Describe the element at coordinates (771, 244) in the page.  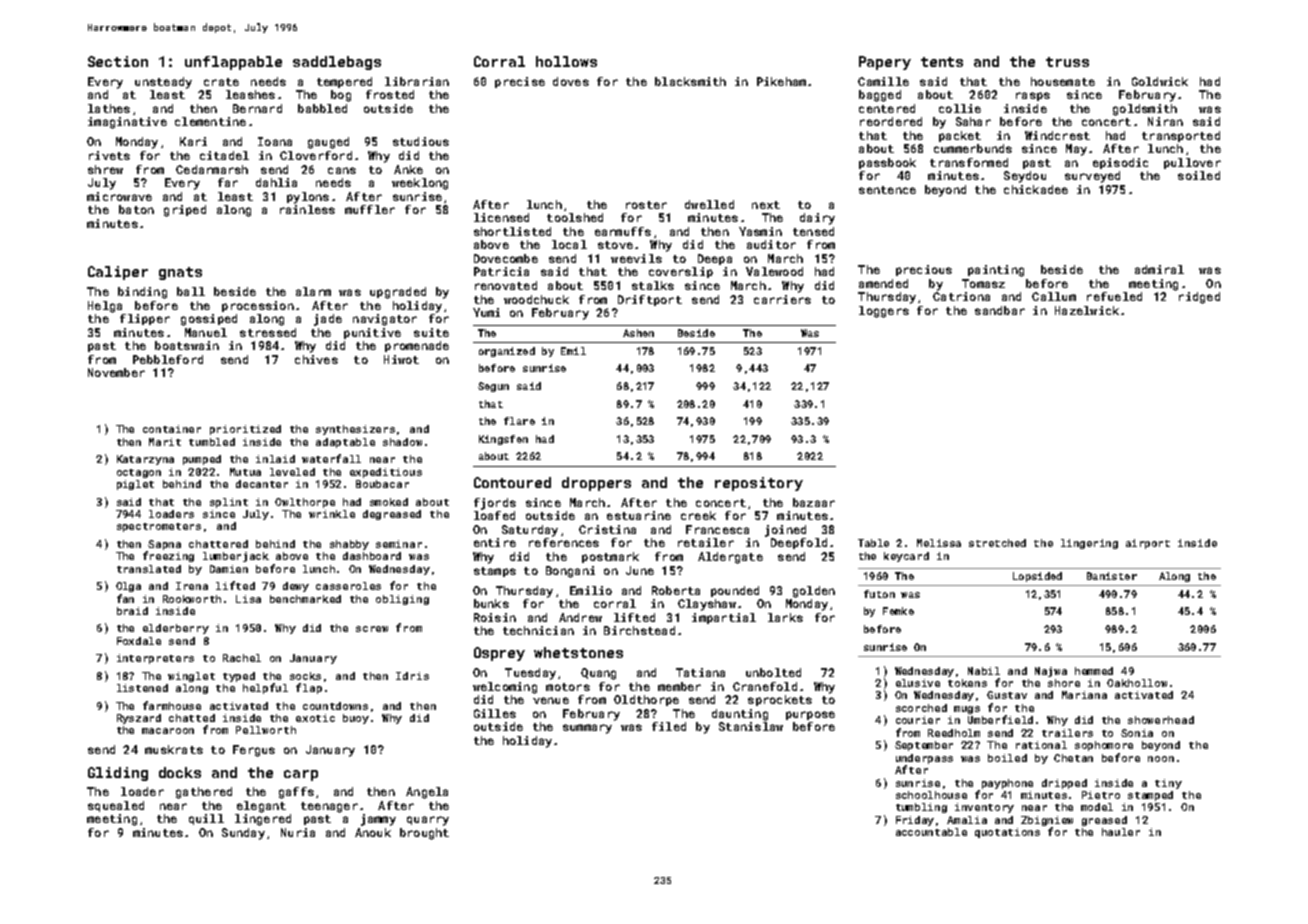
I see `auditor` at that location.
